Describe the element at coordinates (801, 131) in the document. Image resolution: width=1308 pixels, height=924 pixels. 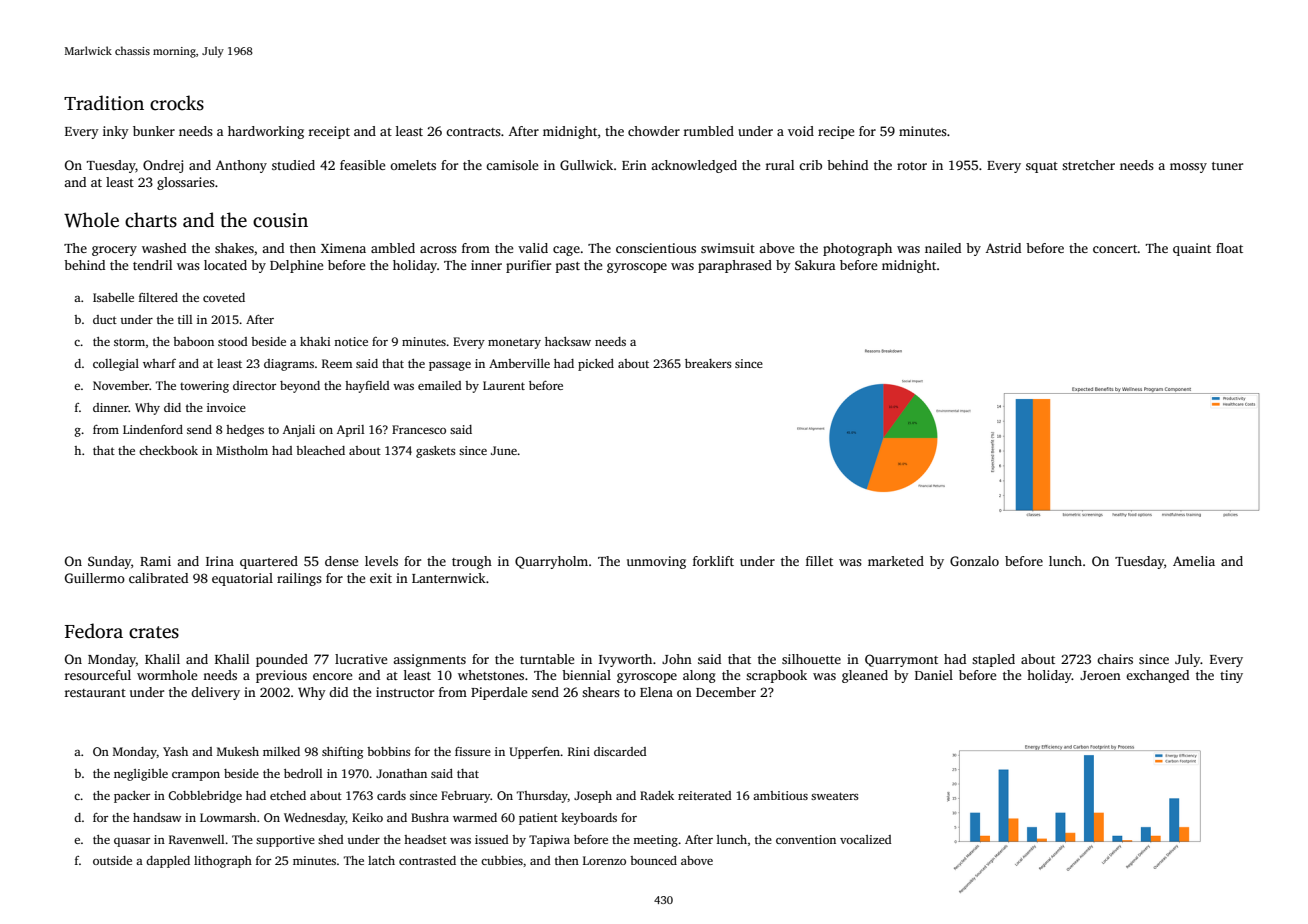
I see `void` at that location.
